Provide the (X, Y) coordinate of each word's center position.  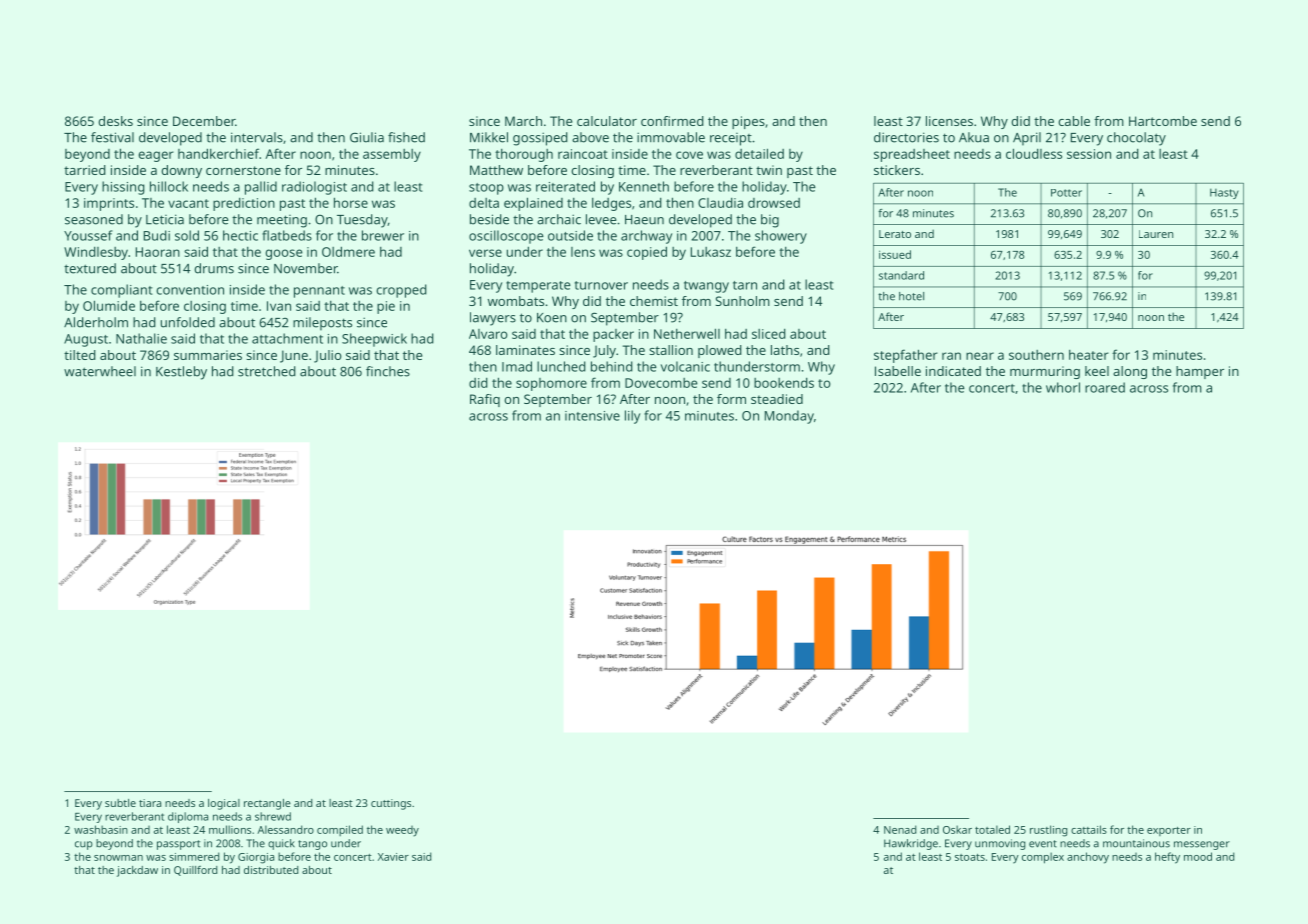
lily (632, 417)
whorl (1063, 387)
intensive (592, 416)
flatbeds (287, 235)
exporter (1169, 831)
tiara (150, 803)
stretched (267, 371)
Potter (1066, 193)
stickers (897, 170)
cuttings (391, 804)
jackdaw (137, 871)
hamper (1200, 372)
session (1089, 154)
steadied (777, 399)
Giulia (367, 137)
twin (769, 170)
